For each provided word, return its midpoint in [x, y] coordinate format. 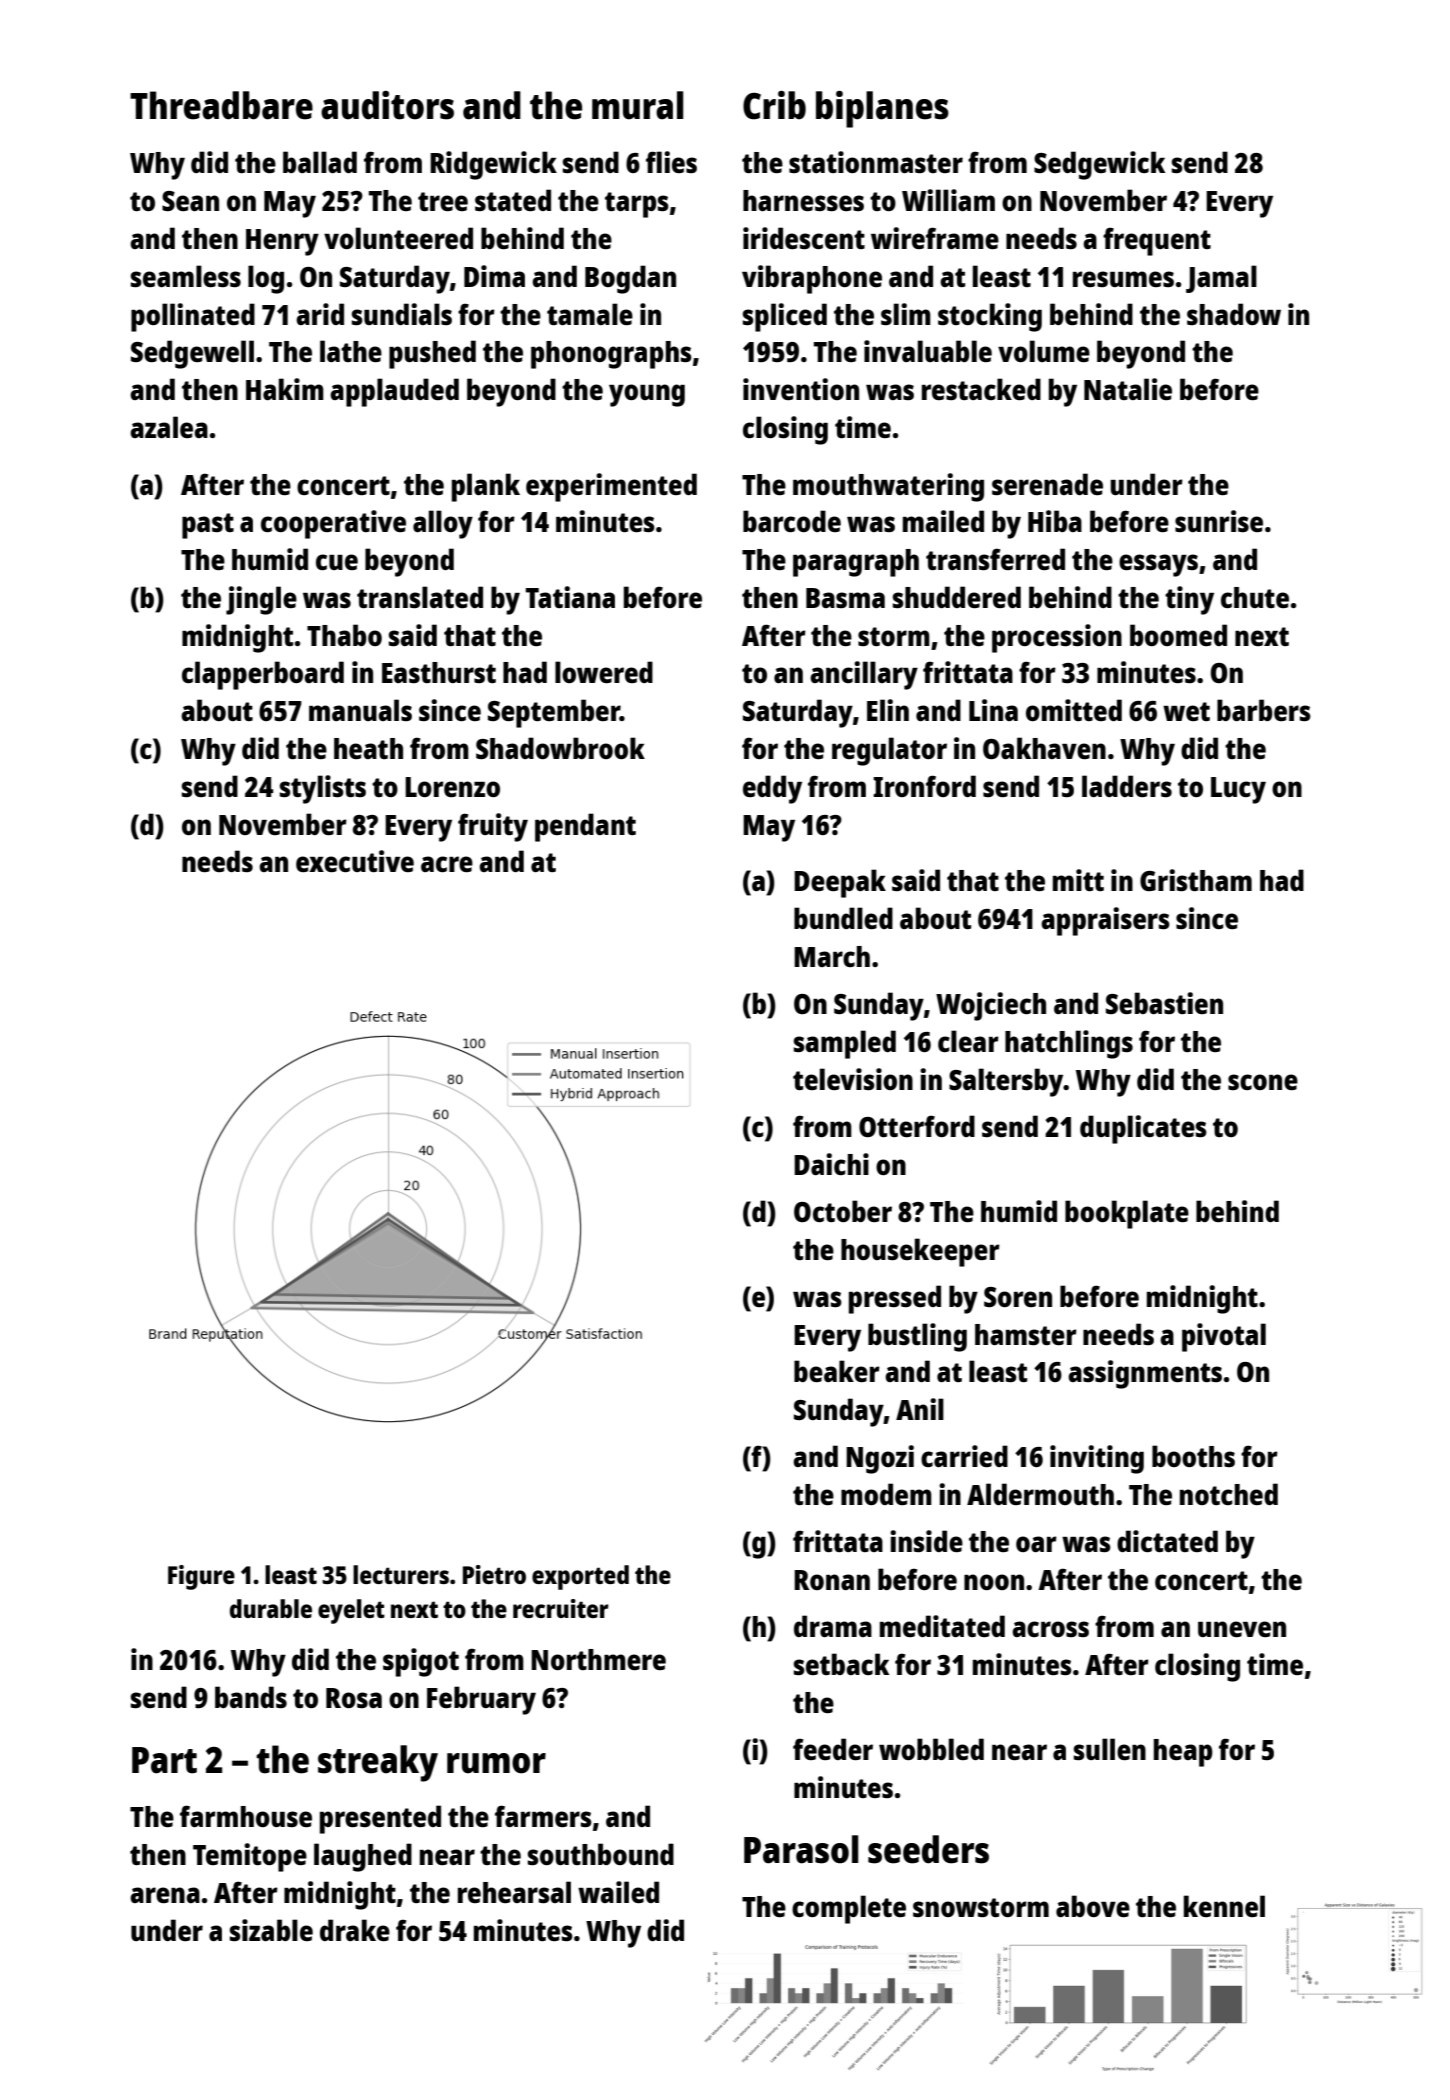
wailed [618, 1892]
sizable [271, 1930]
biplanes [882, 109]
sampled [845, 1044]
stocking [990, 317]
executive [355, 861]
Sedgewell [192, 354]
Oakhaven [1044, 748]
